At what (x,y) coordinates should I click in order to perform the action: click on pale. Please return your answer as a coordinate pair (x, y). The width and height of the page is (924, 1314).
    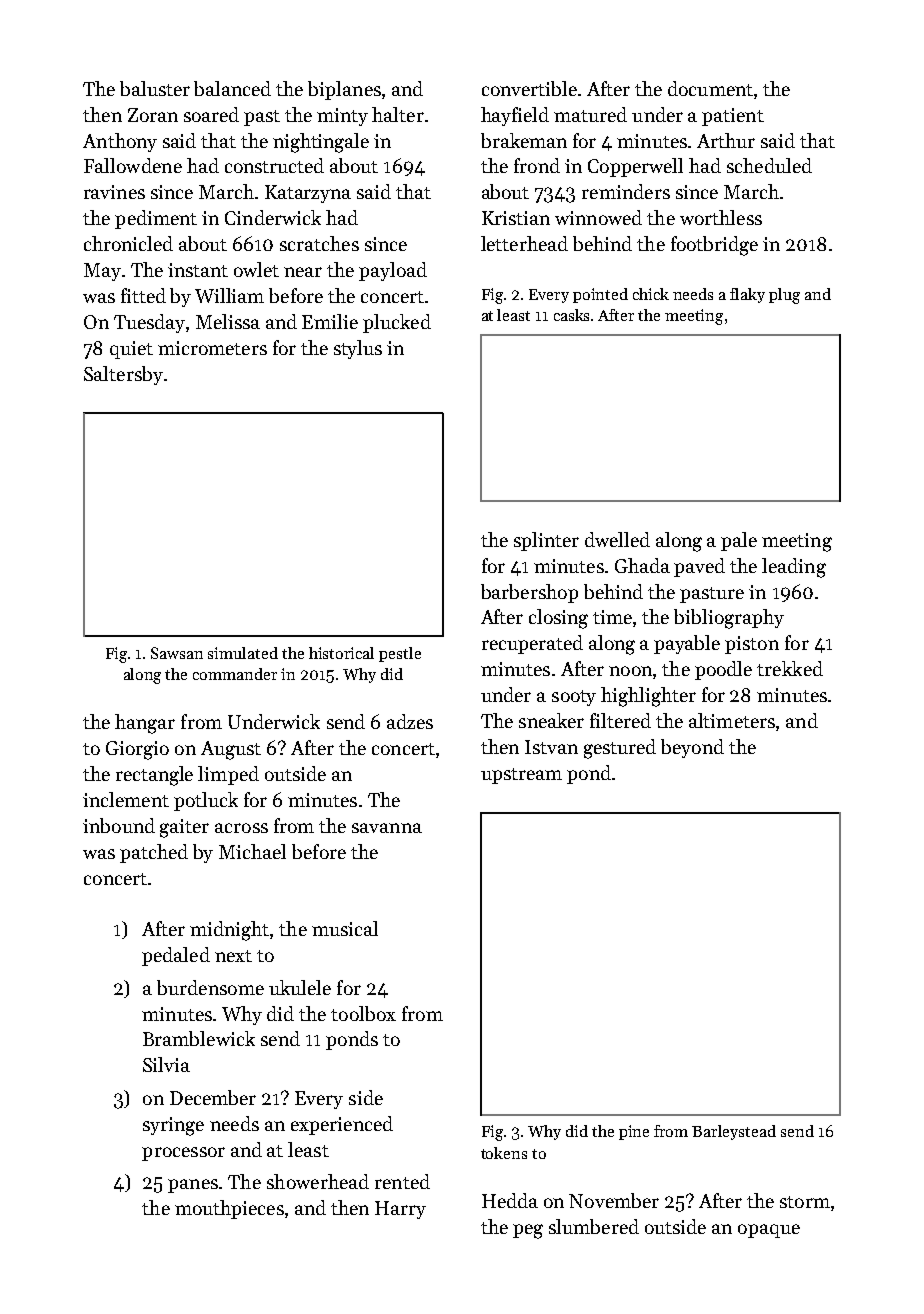
    Looking at the image, I should click on (739, 541).
